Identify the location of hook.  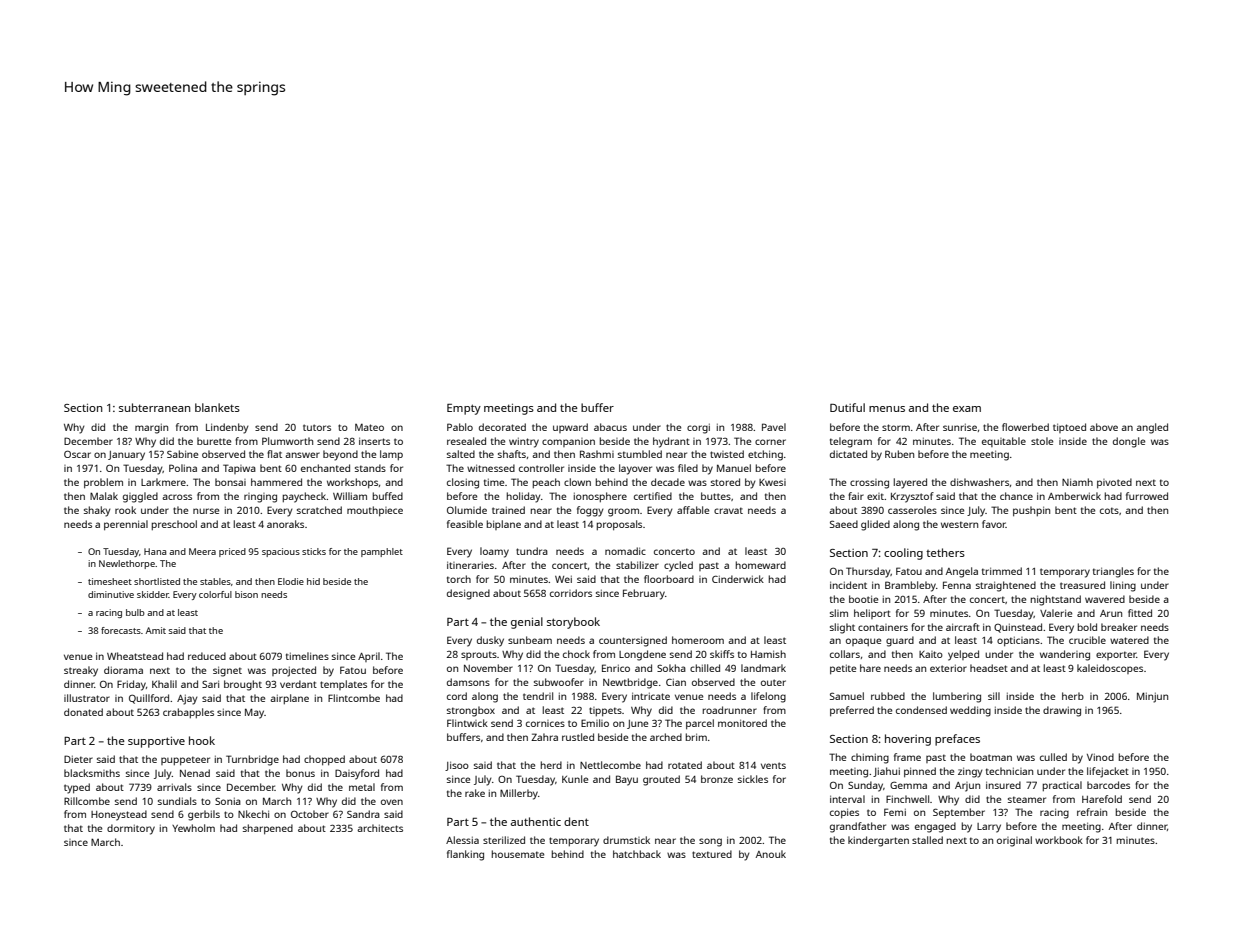
(202, 740).
